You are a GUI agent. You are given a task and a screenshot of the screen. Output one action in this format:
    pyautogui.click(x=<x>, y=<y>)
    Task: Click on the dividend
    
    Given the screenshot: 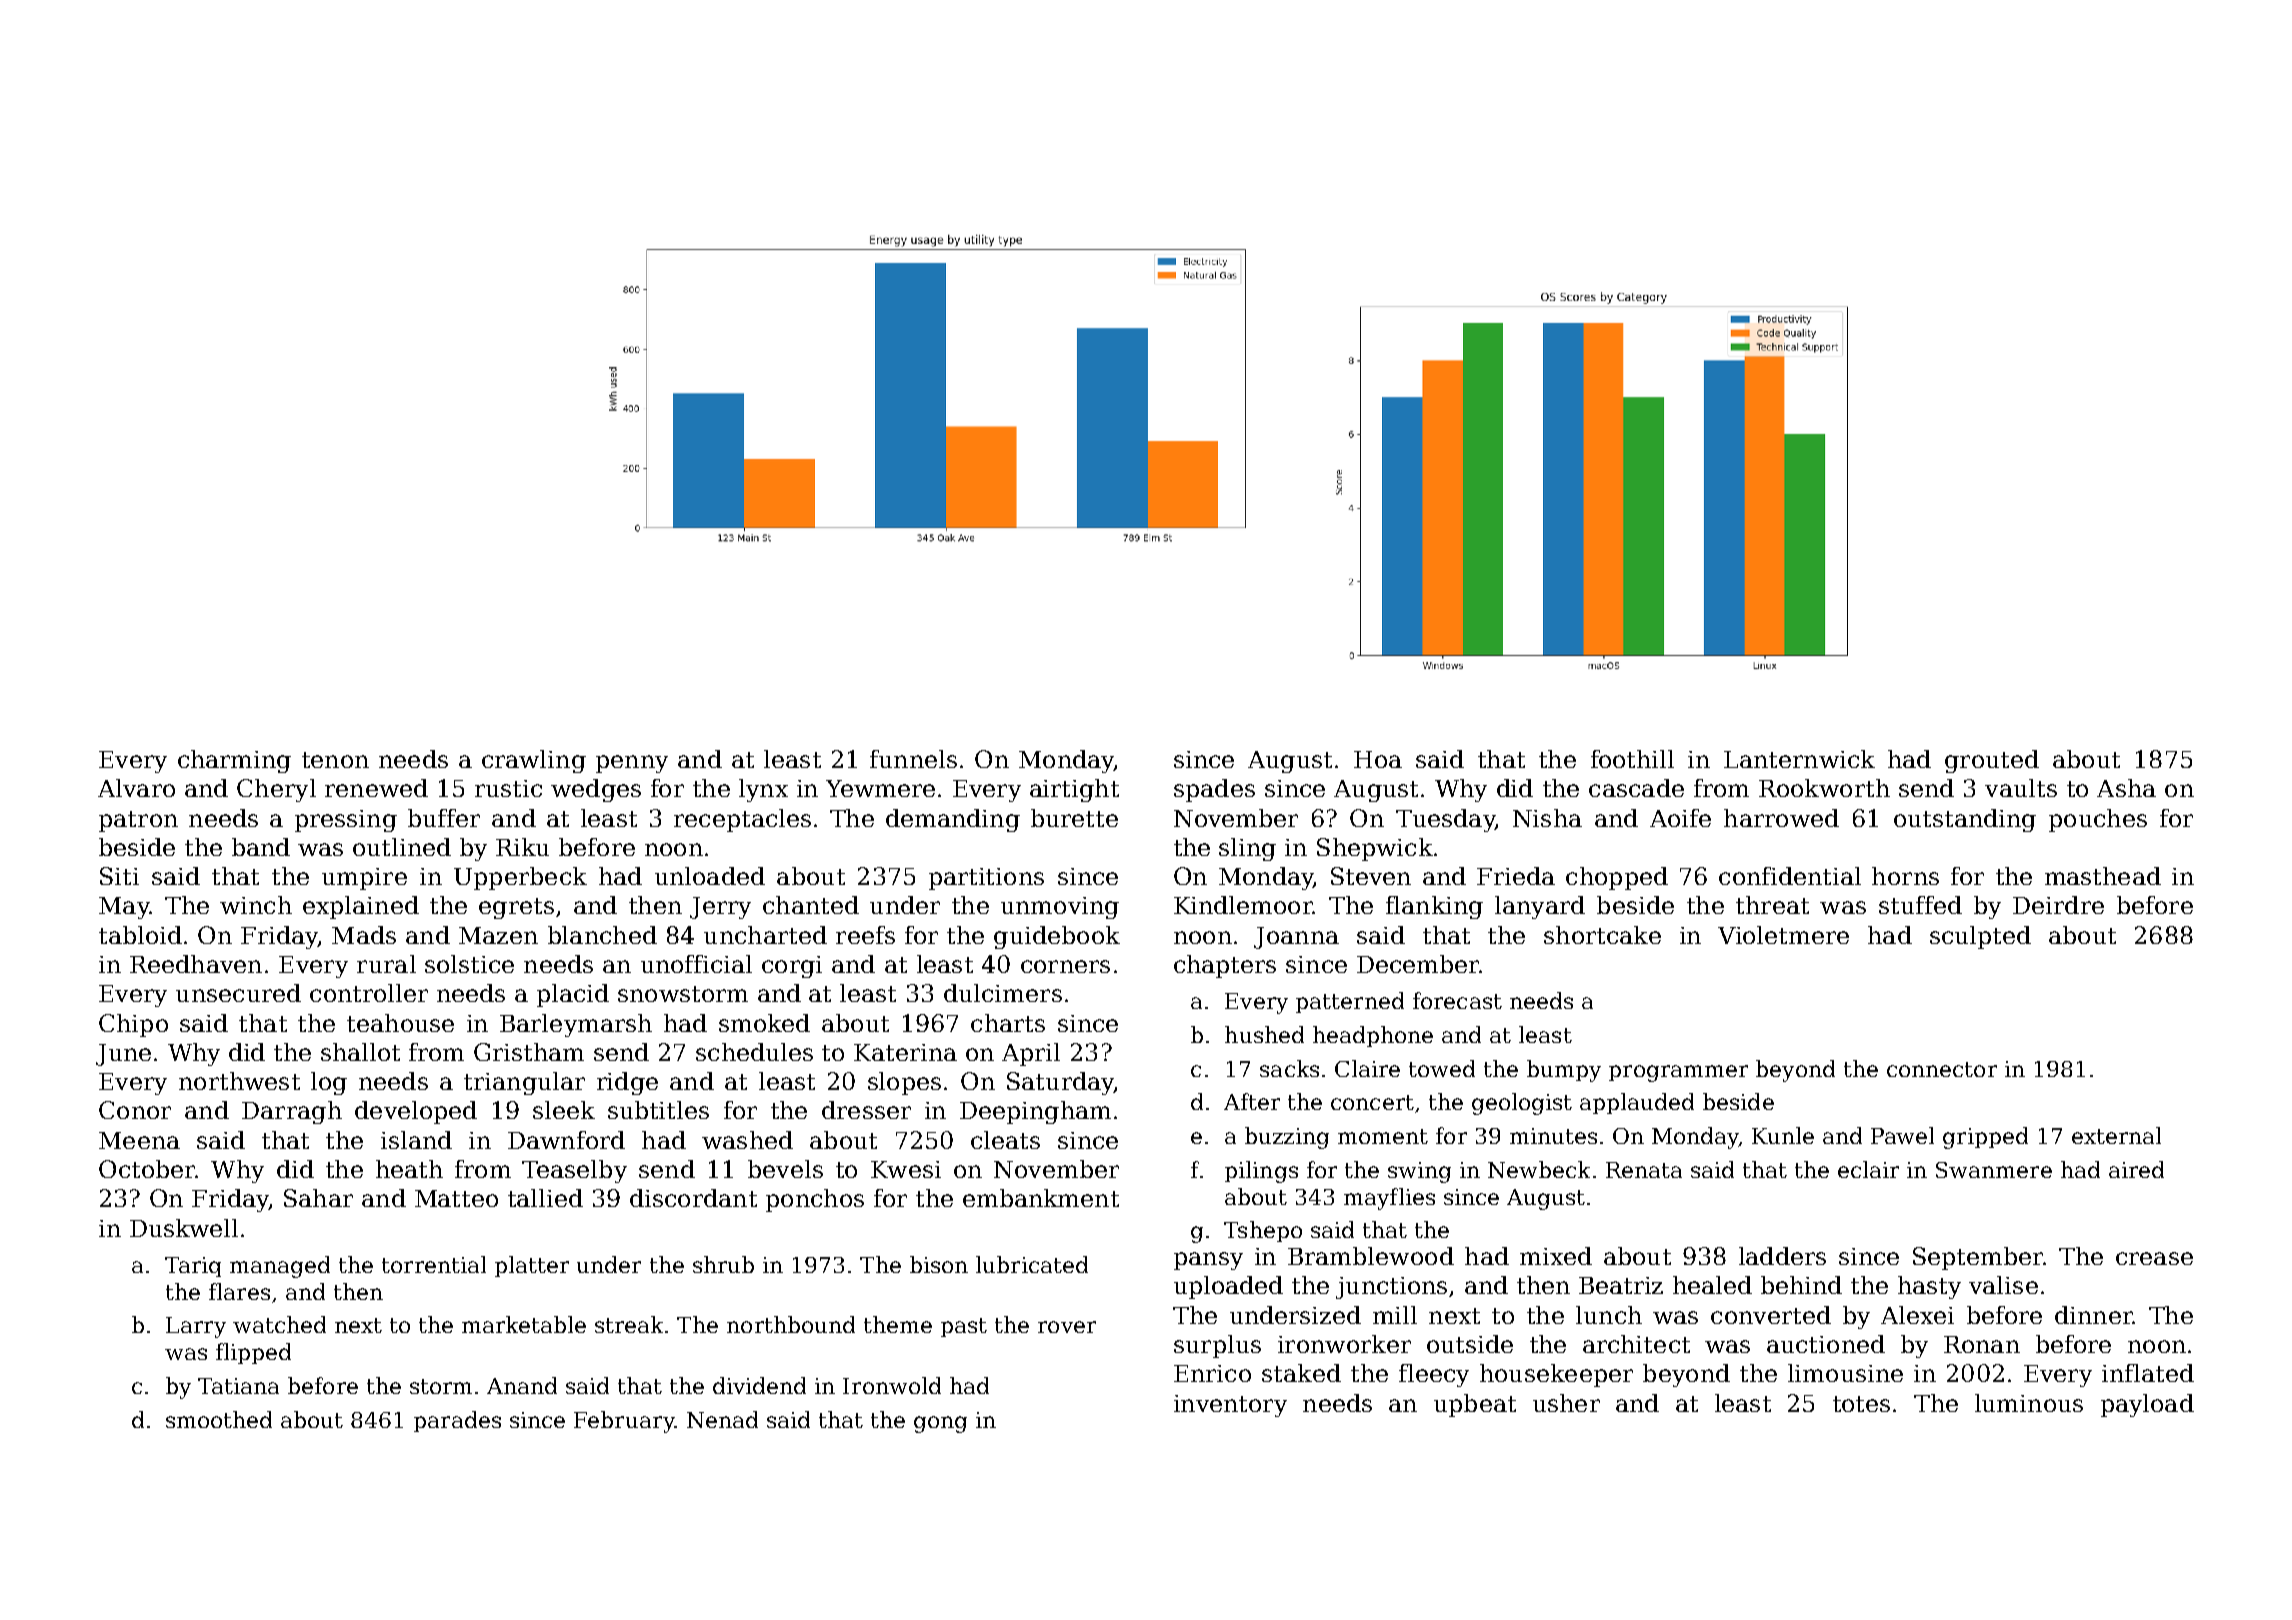 What is the action you would take?
    pyautogui.click(x=759, y=1385)
